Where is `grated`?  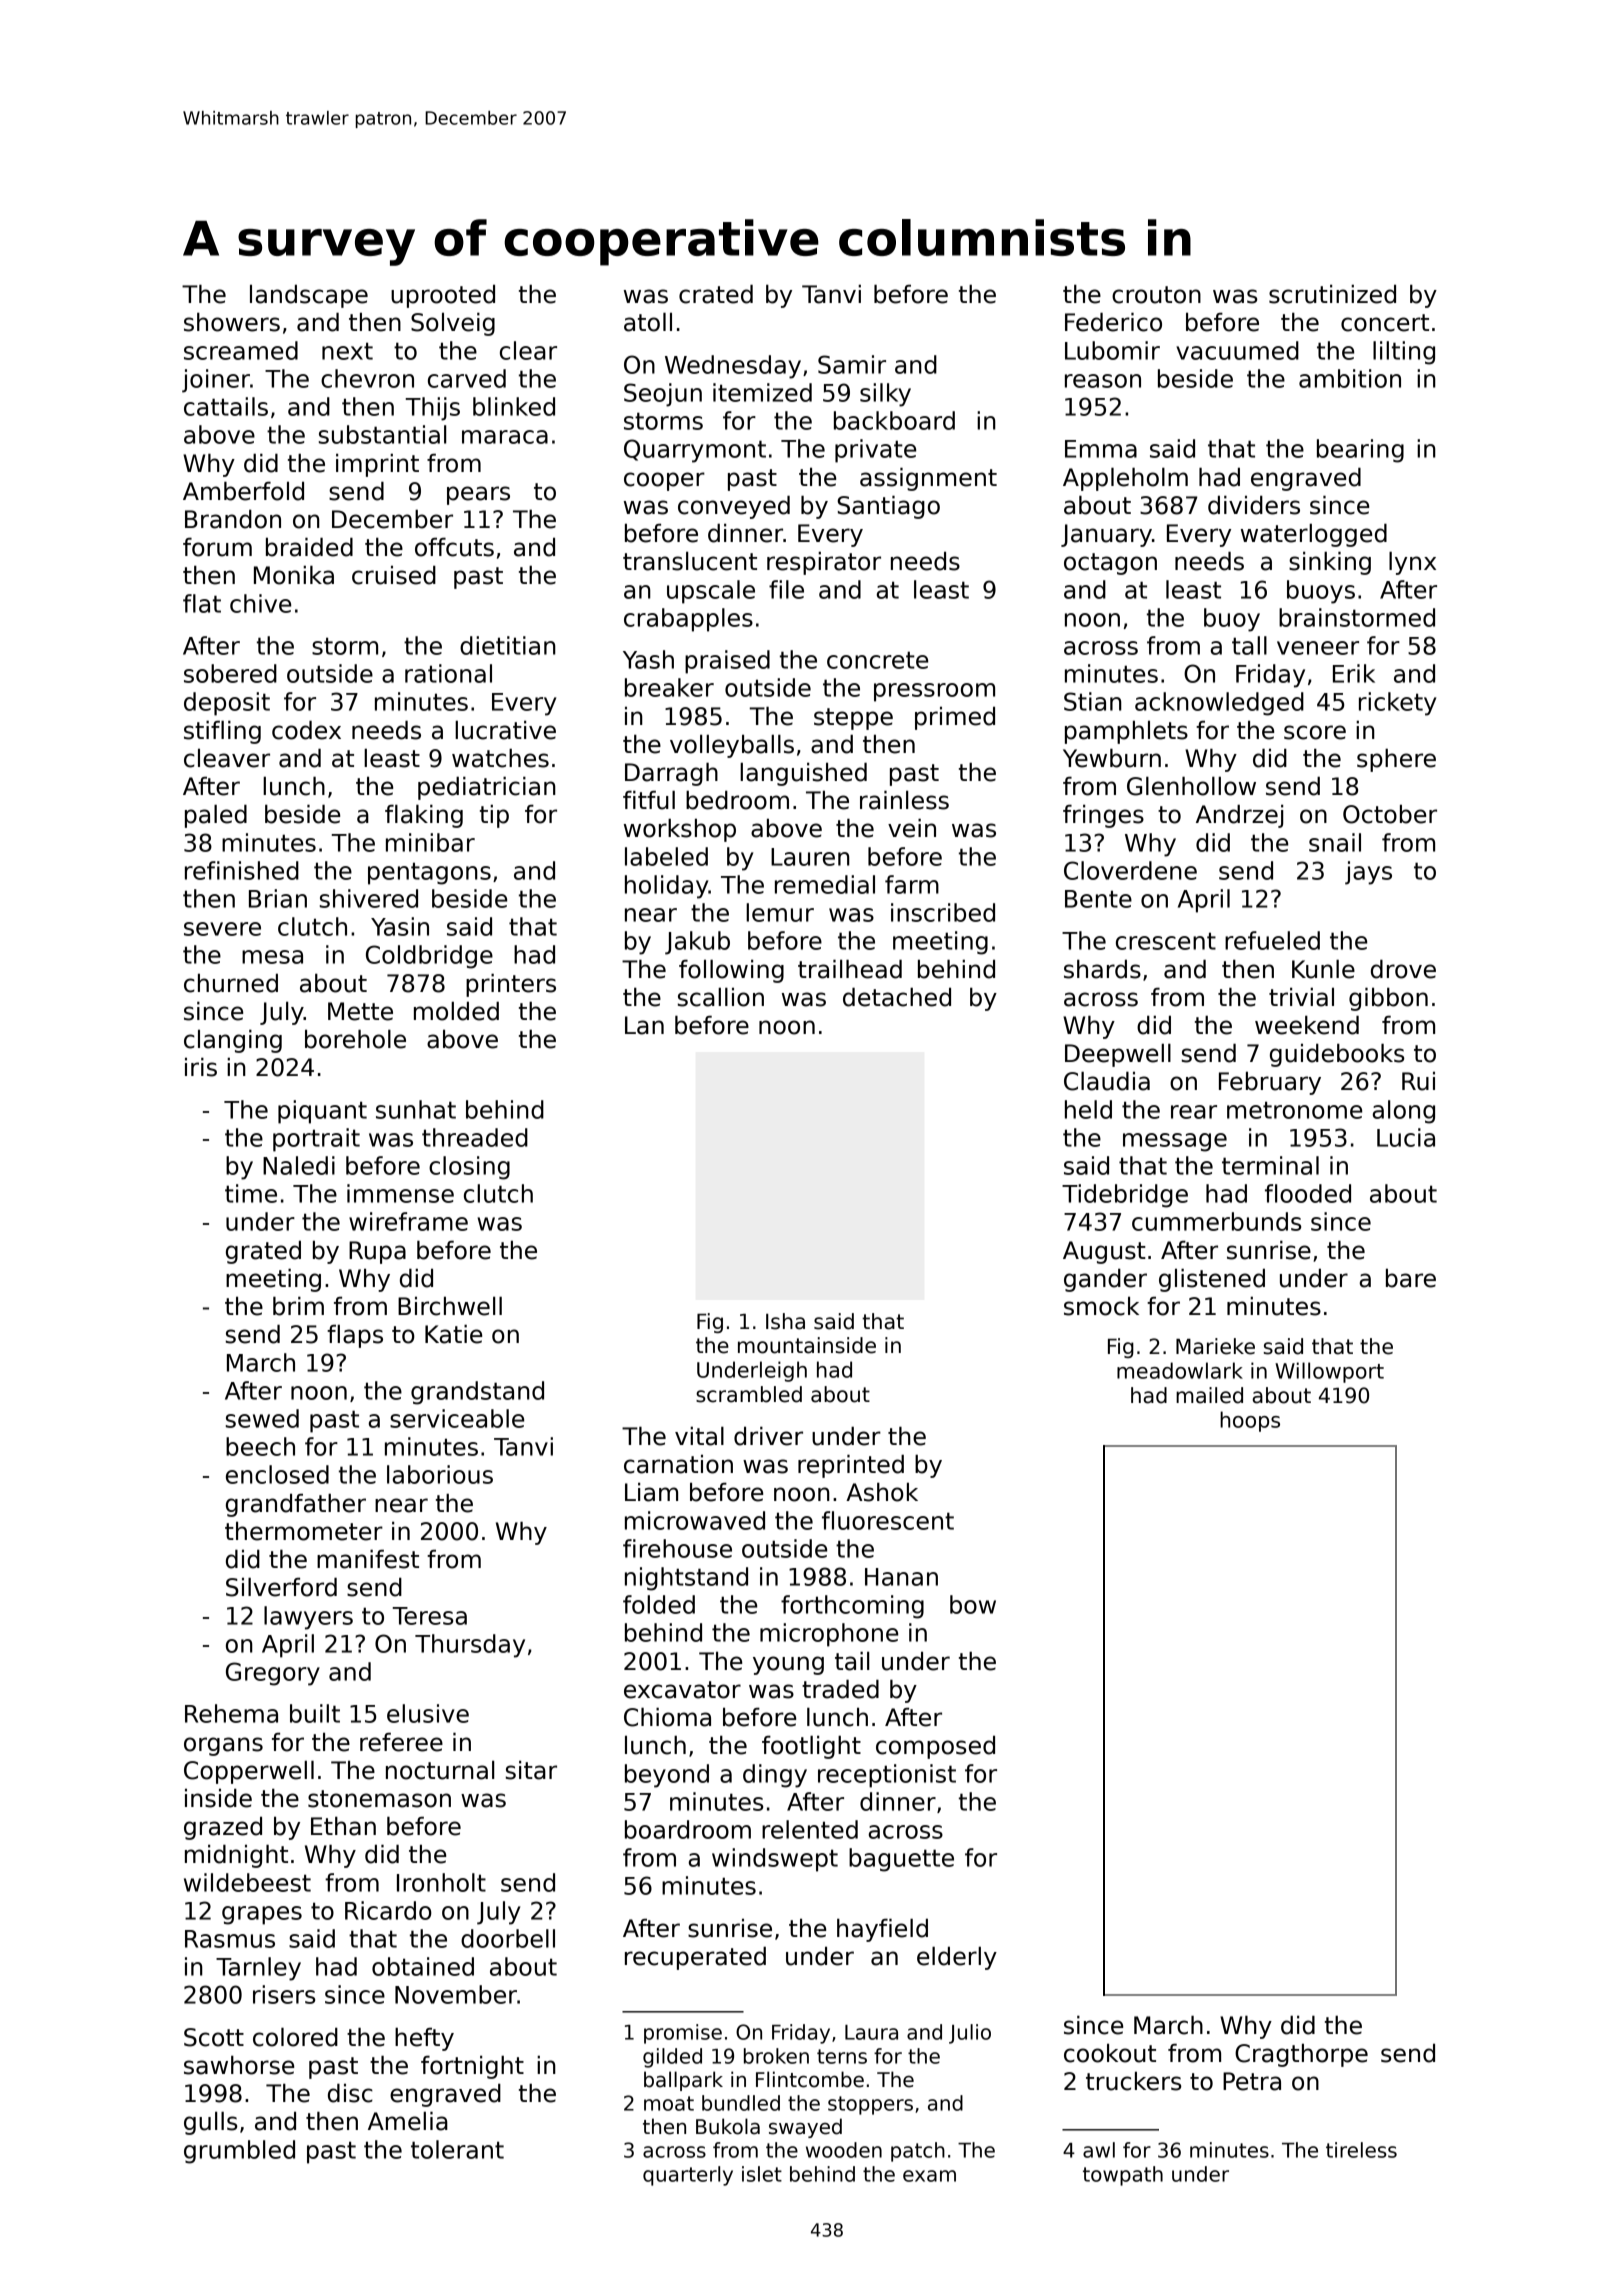
grated is located at coordinates (263, 1252).
